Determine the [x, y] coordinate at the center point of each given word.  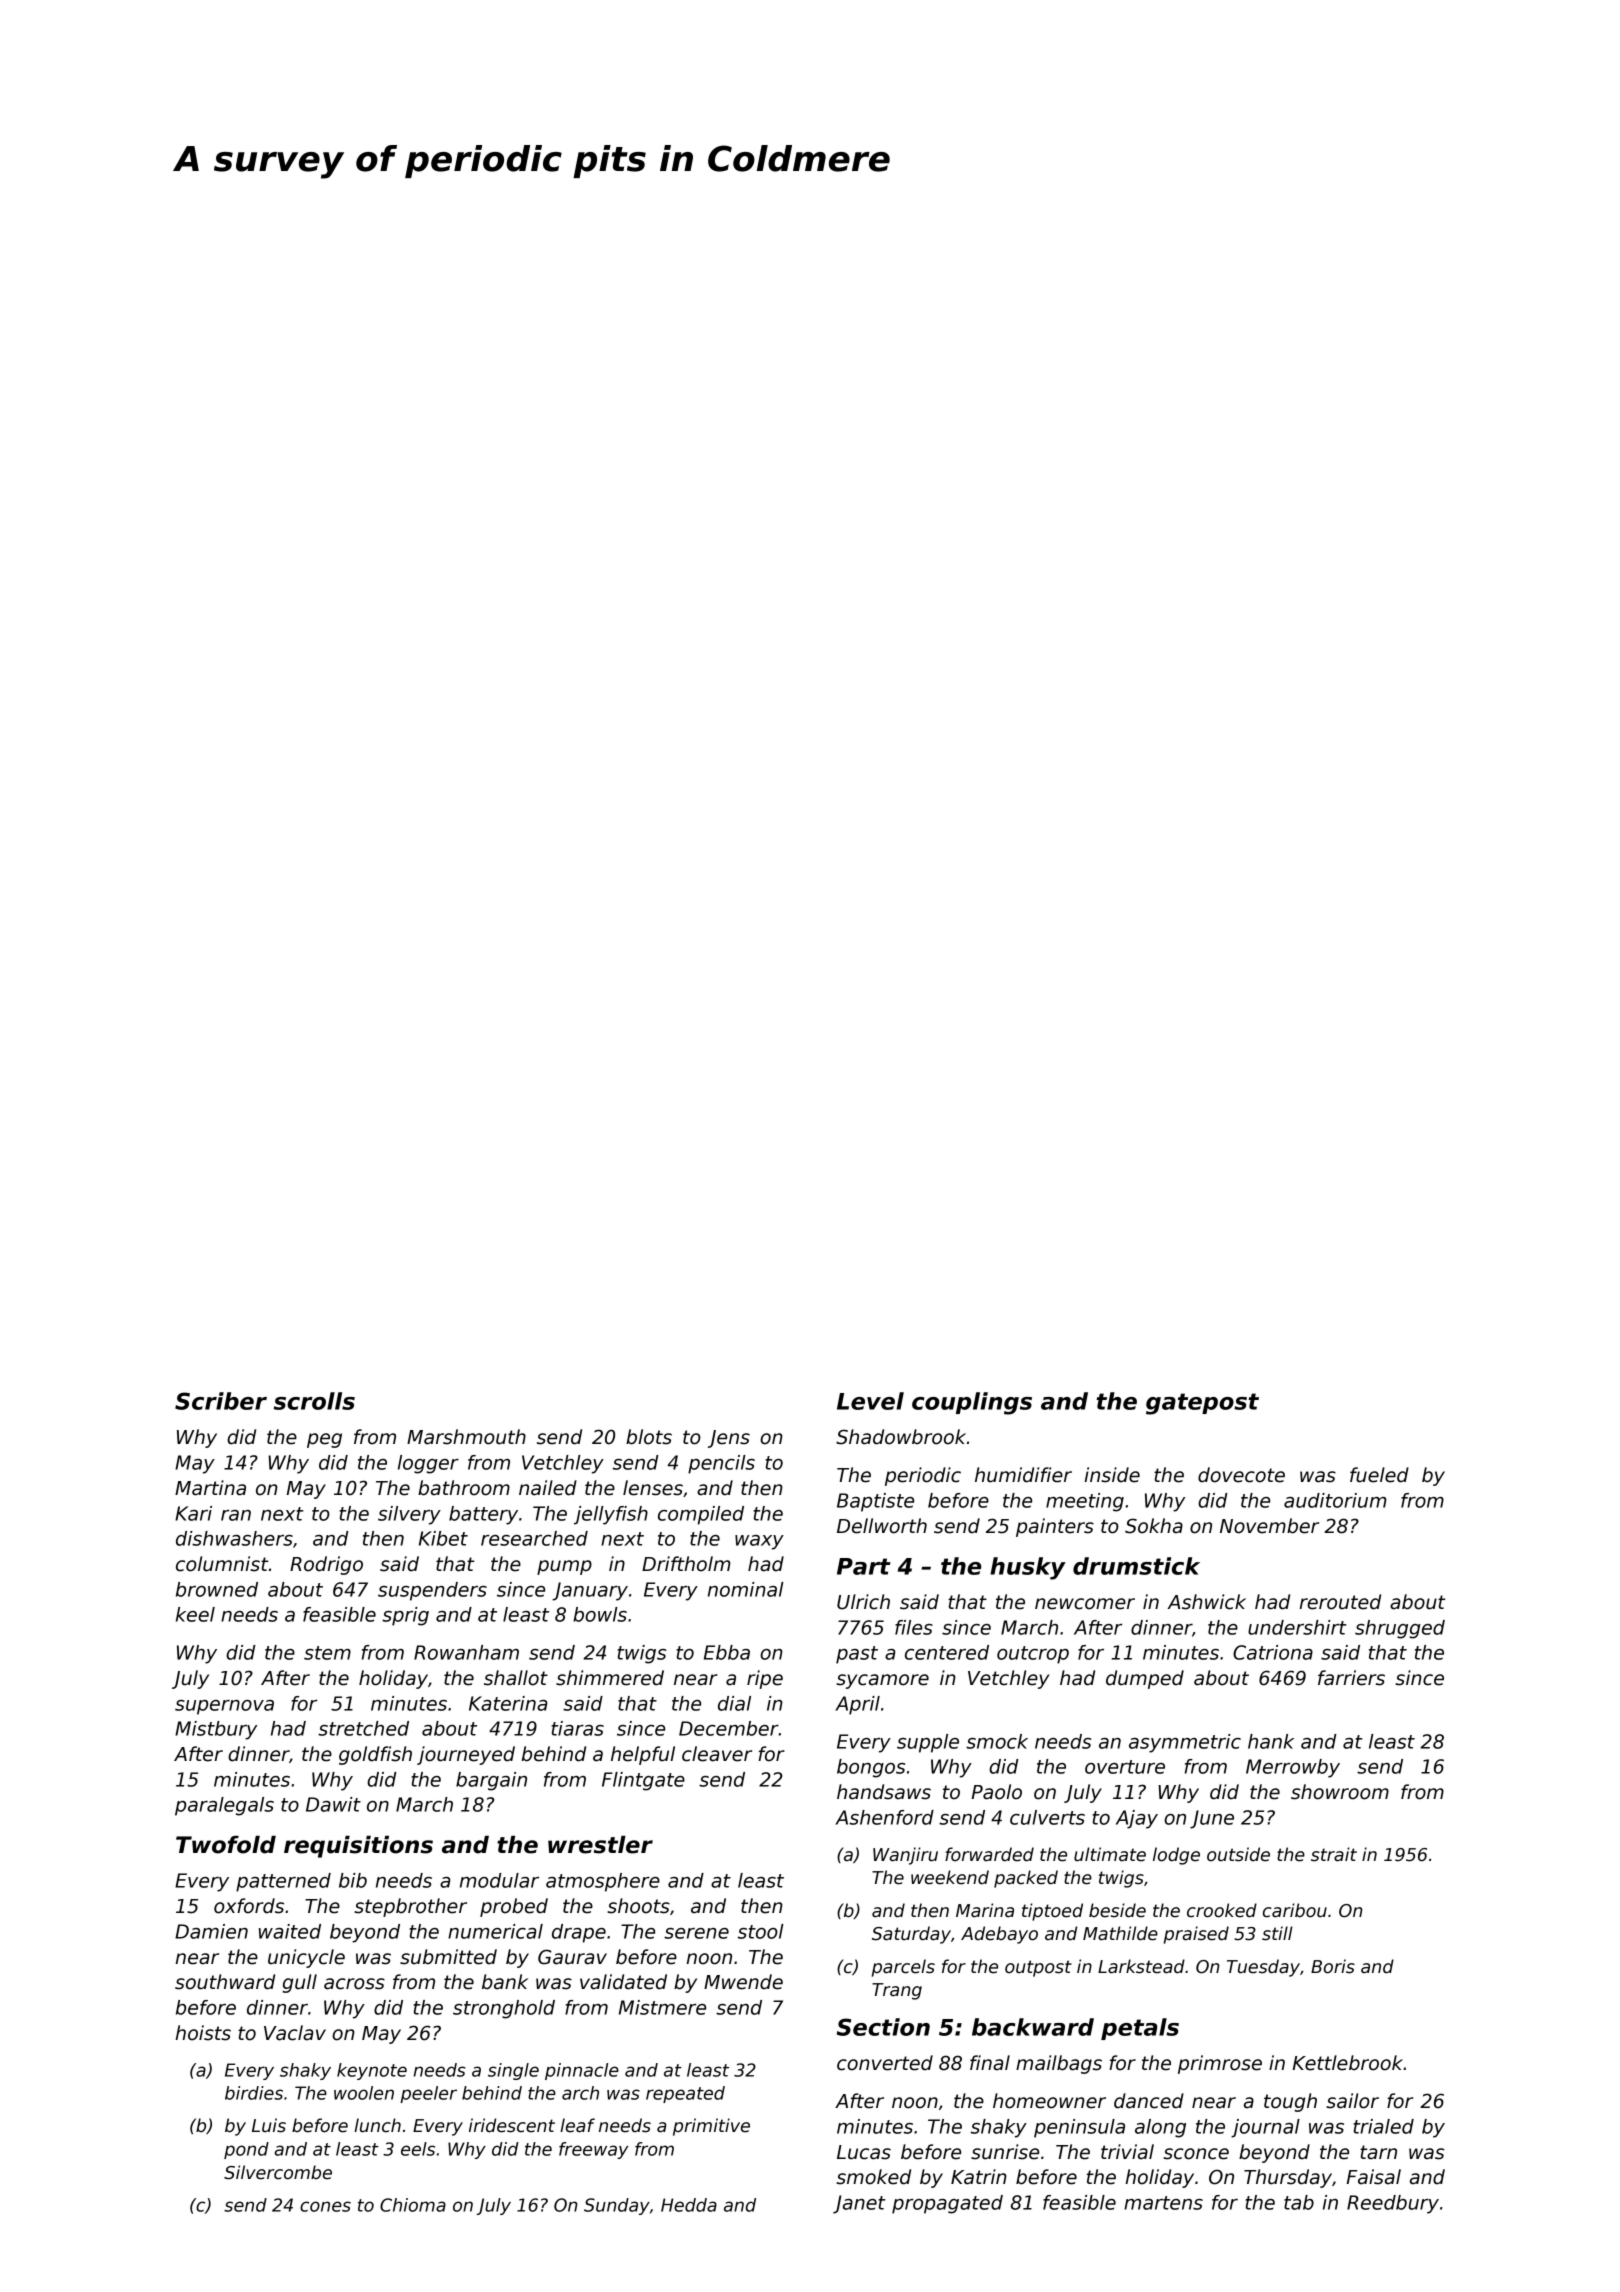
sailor [1352, 2101]
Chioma [413, 2205]
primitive [711, 2127]
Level [870, 1401]
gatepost [1202, 1404]
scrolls [314, 1401]
